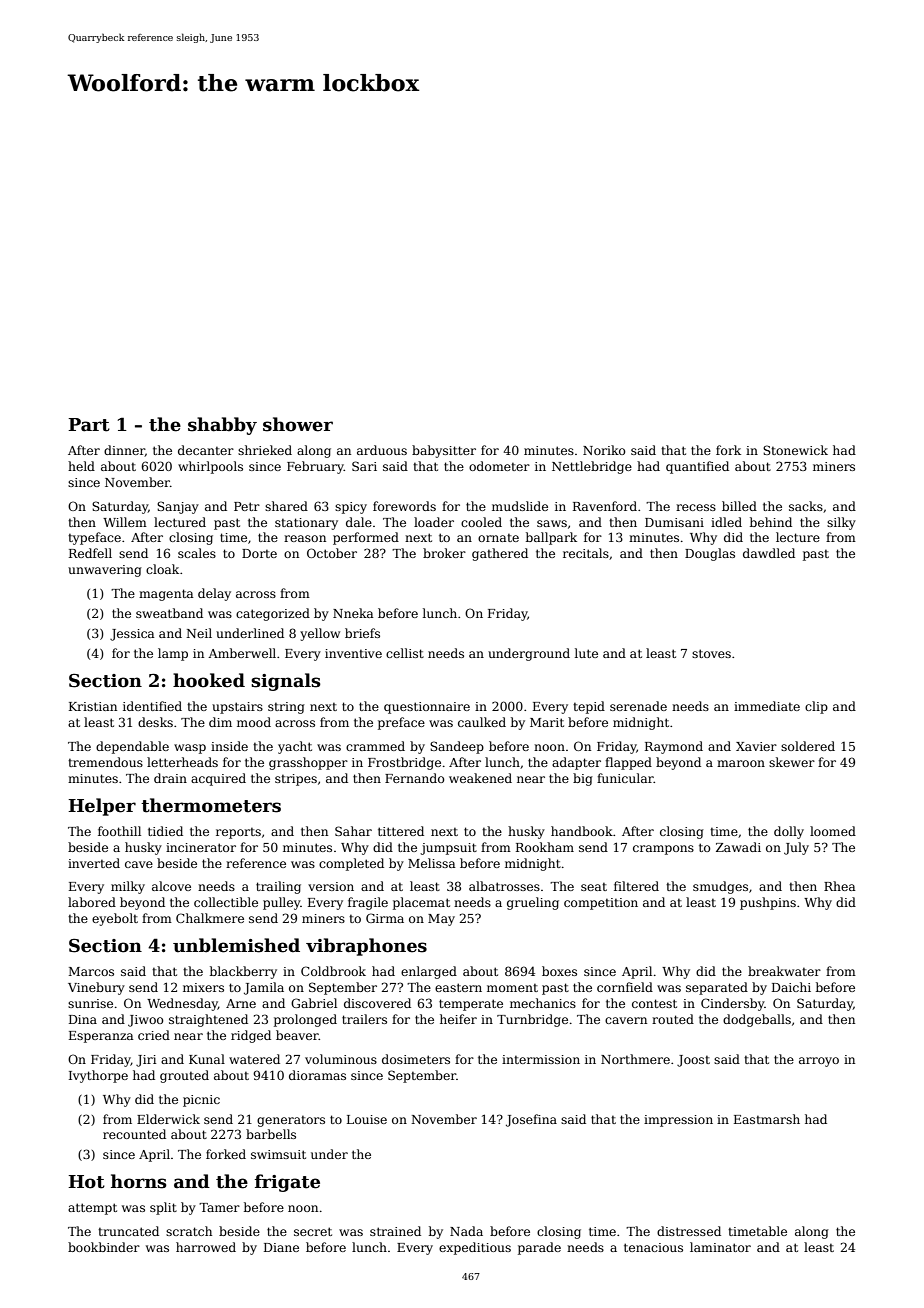 This screenshot has height=1308, width=924. What do you see at coordinates (170, 778) in the screenshot?
I see `drain` at bounding box center [170, 778].
